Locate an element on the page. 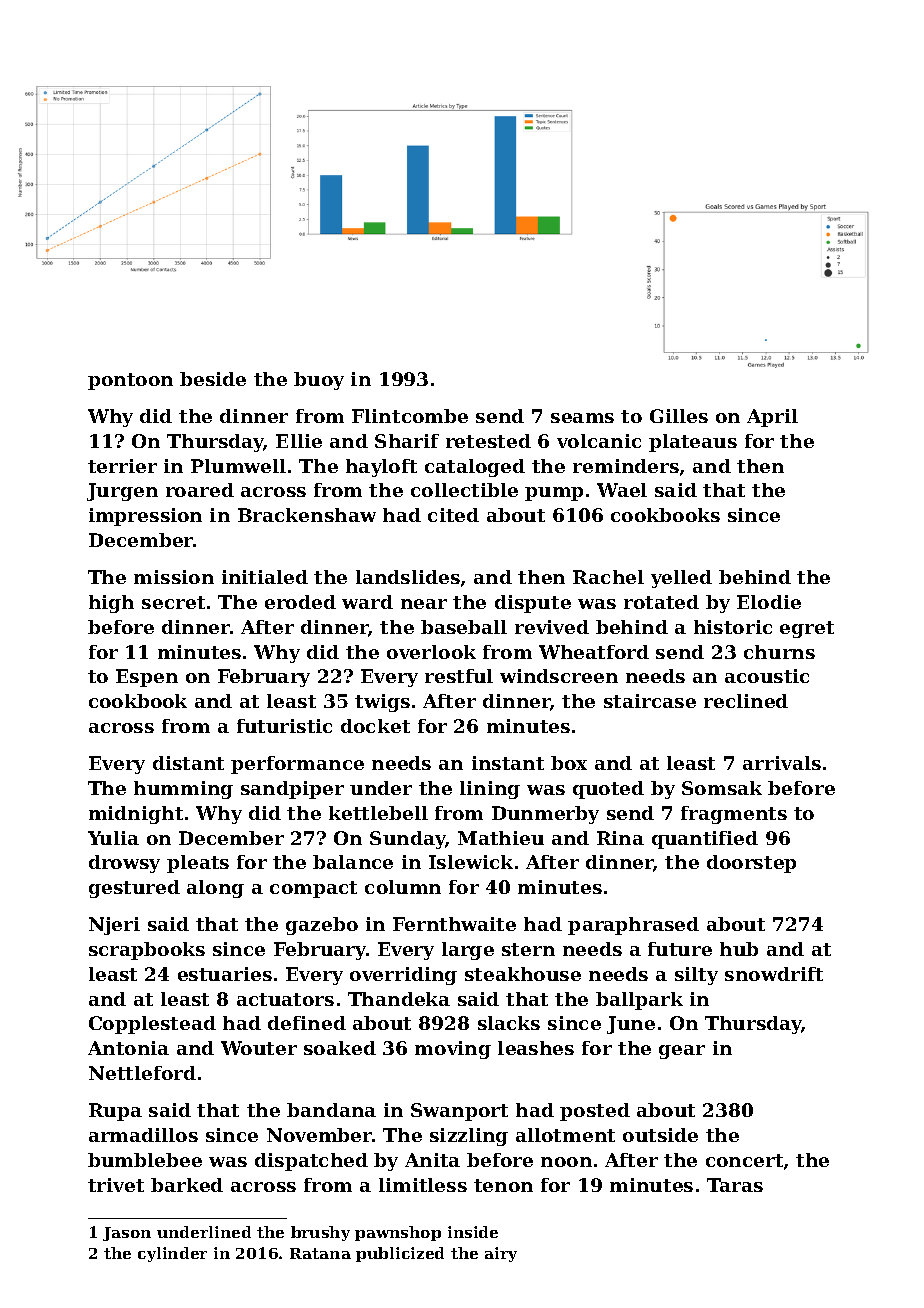 The height and width of the page is (1308, 924). outside is located at coordinates (660, 1135).
